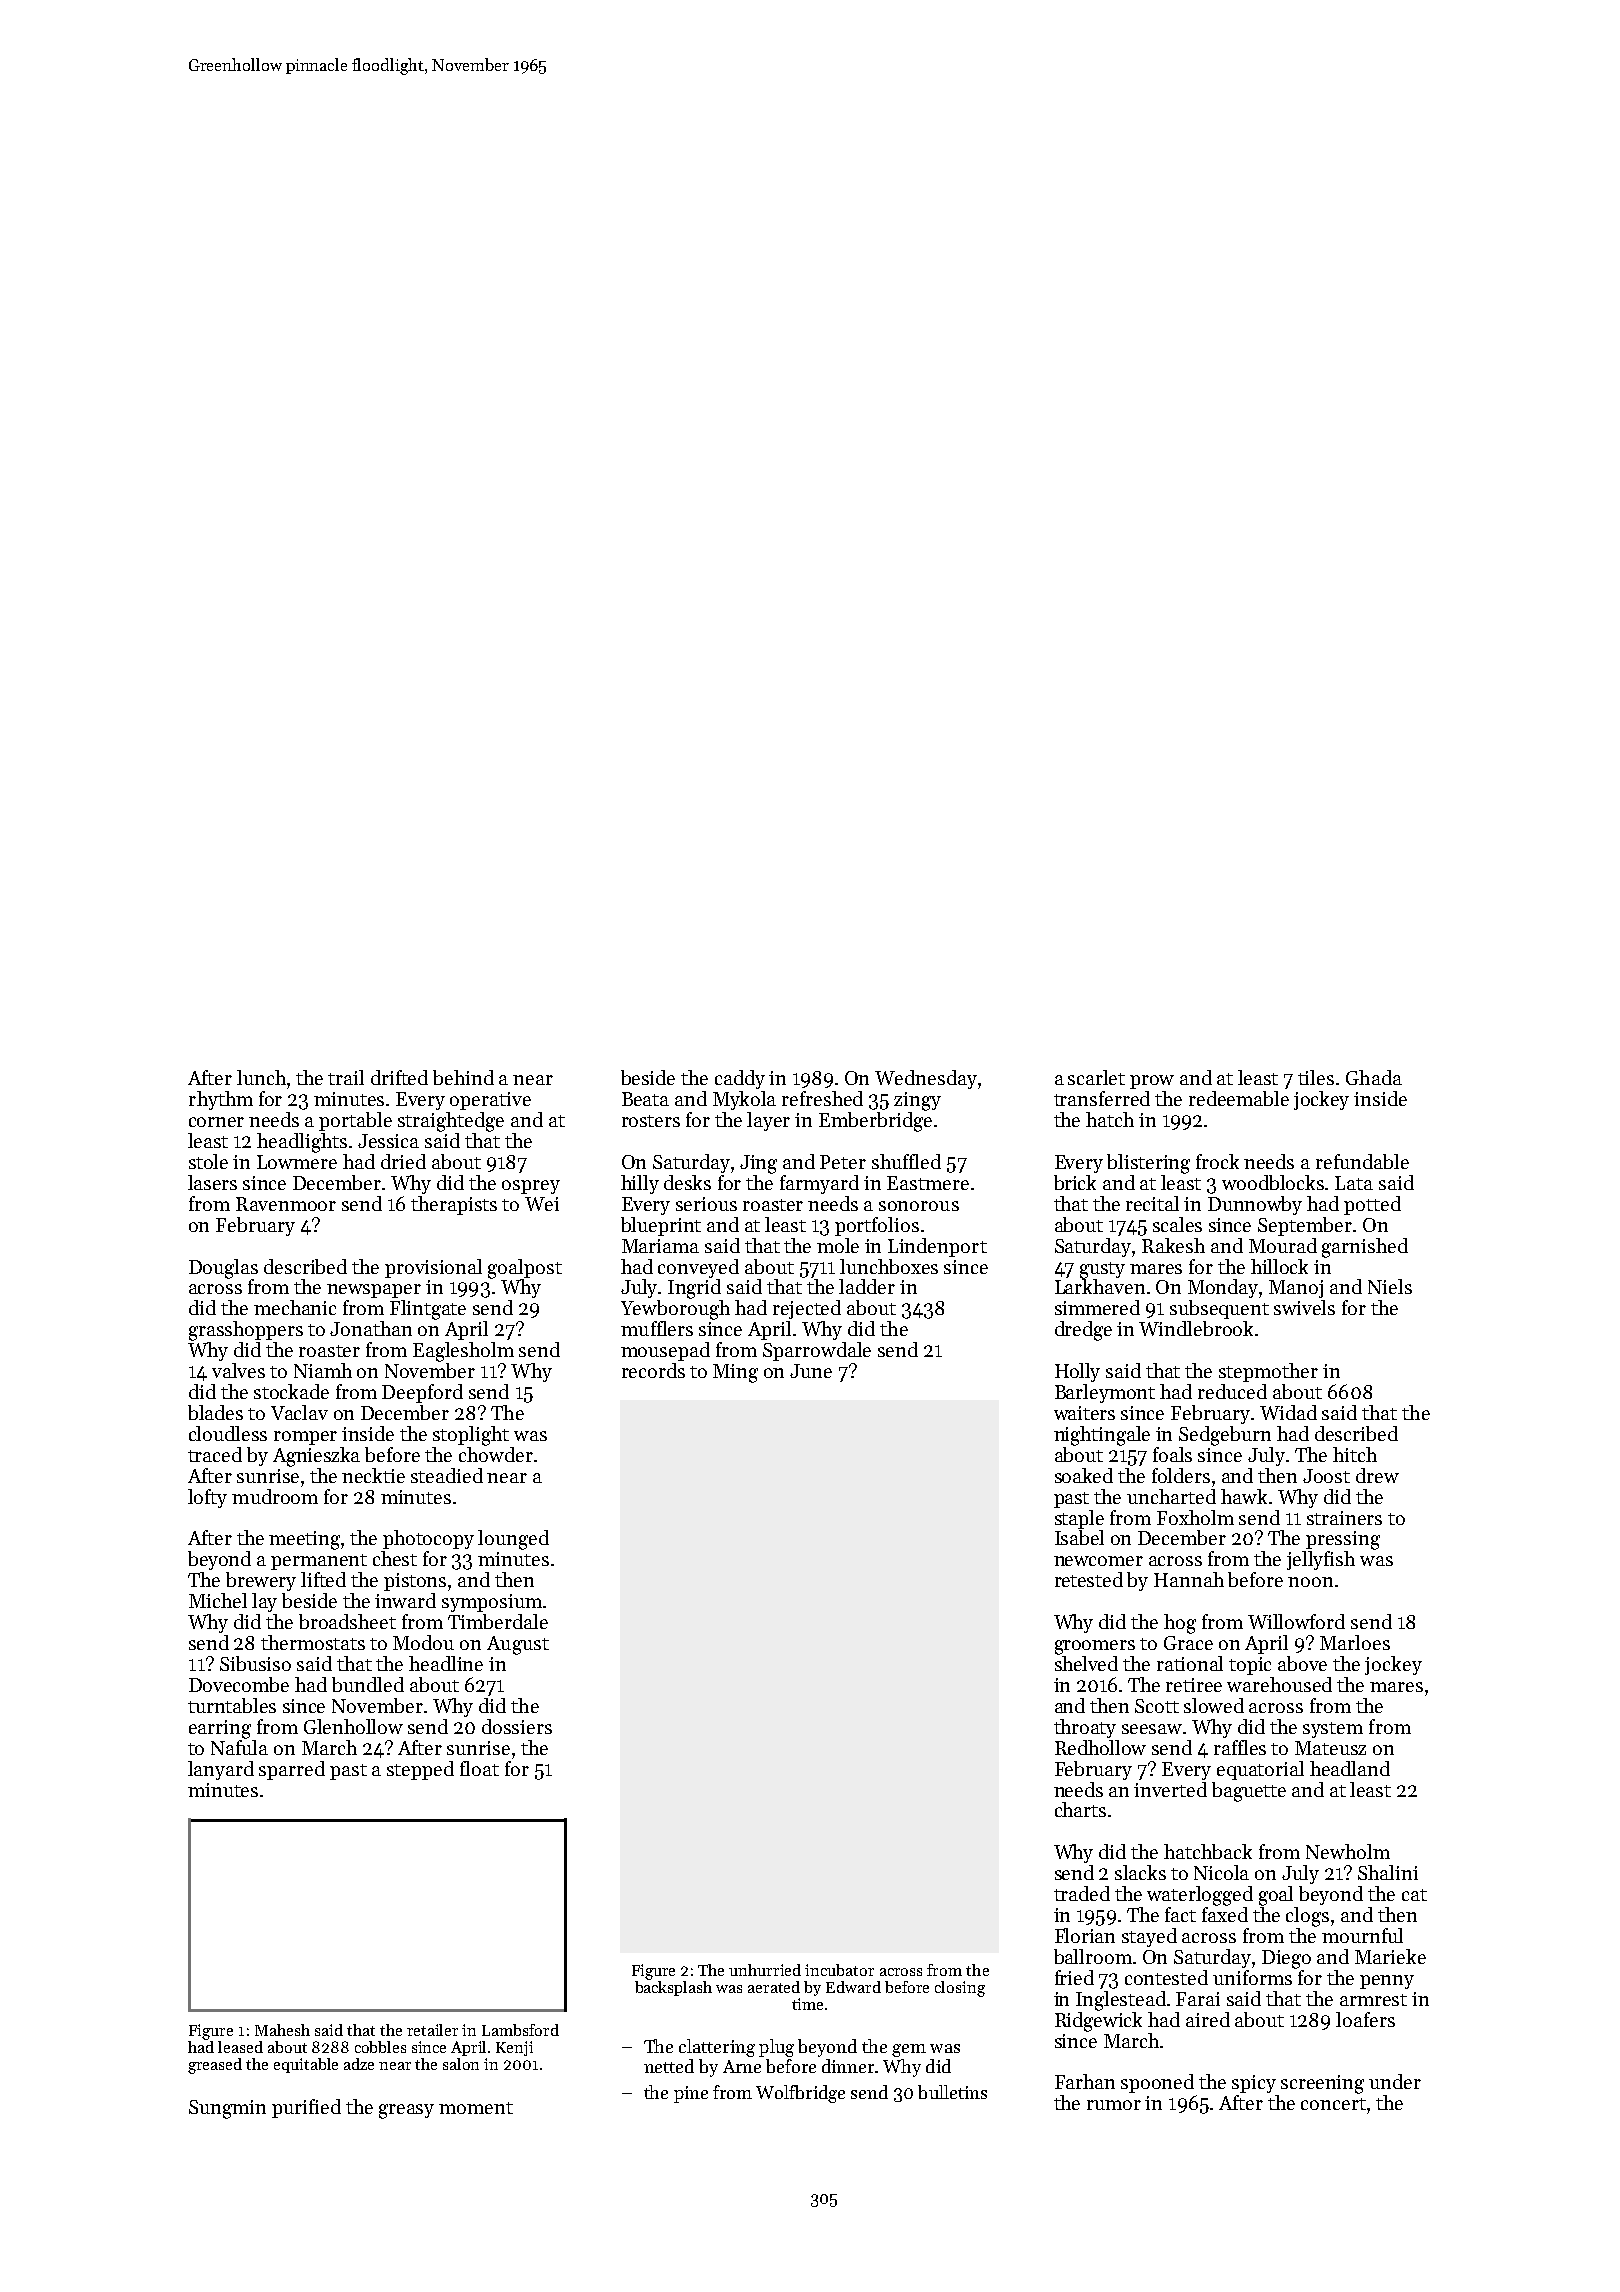 This screenshot has width=1620, height=2292. Describe the element at coordinates (223, 1269) in the screenshot. I see `Douglas` at that location.
